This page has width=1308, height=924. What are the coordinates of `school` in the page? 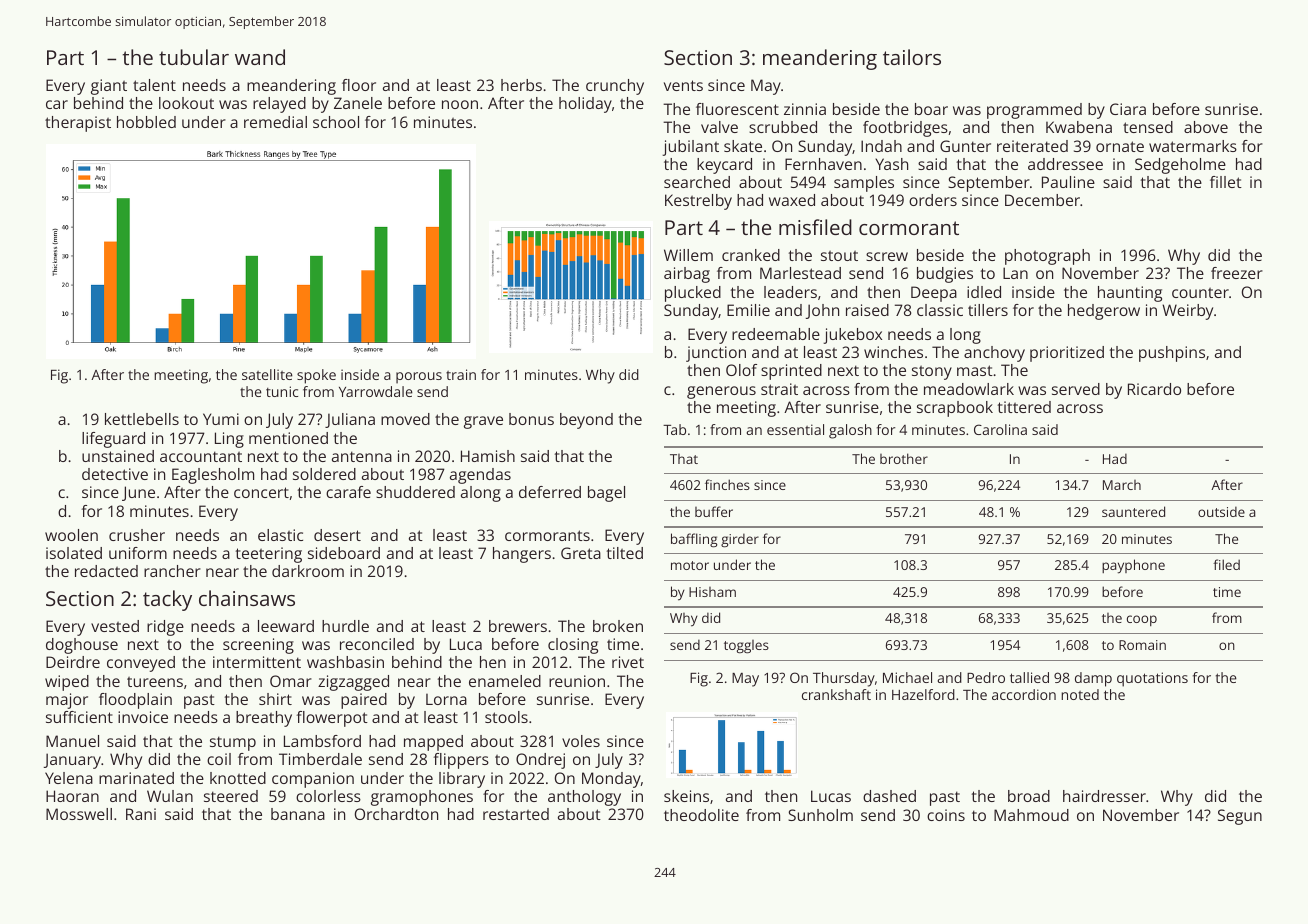 It's located at (336, 122).
